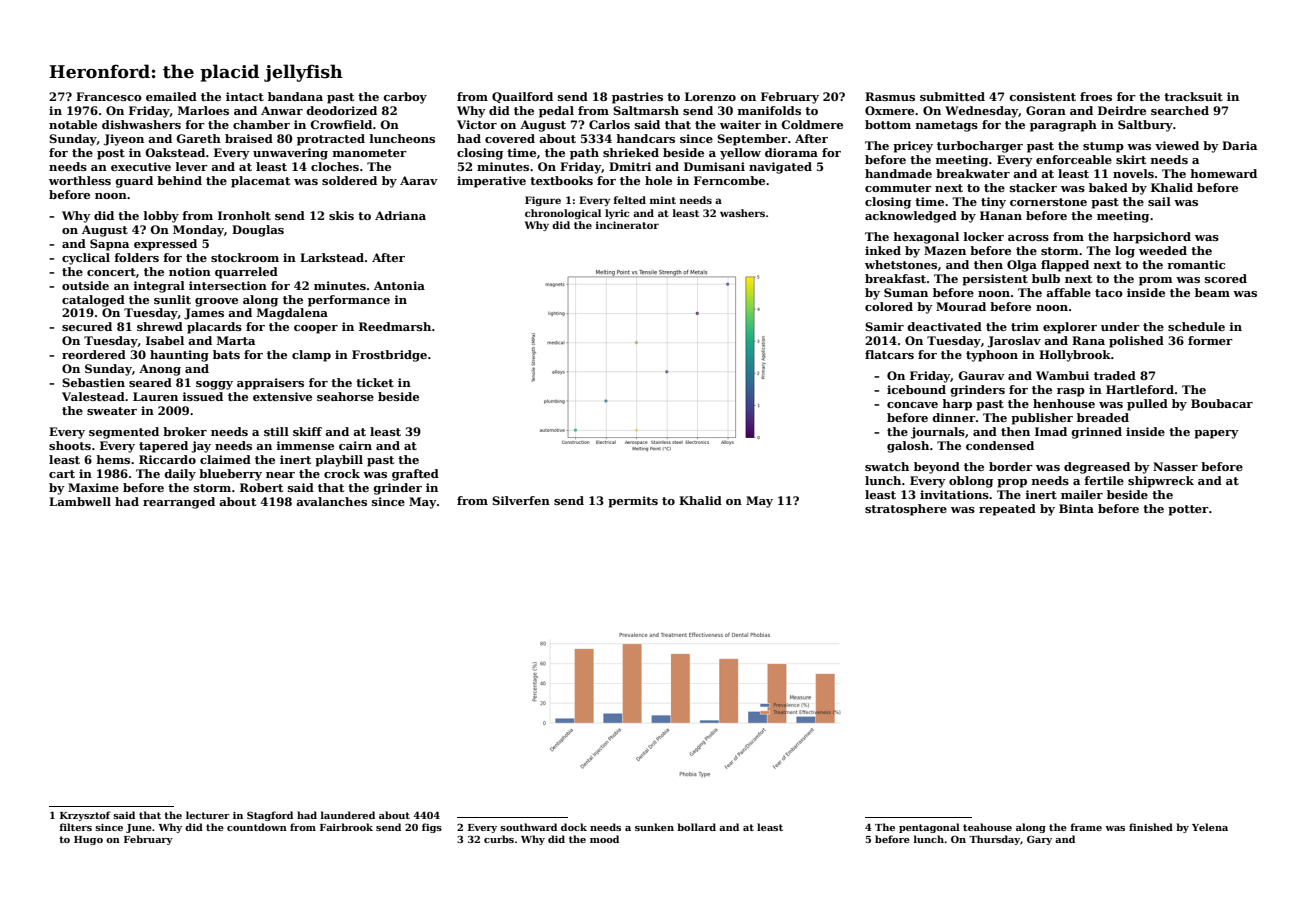 Image resolution: width=1308 pixels, height=924 pixels. I want to click on Binta, so click(1076, 508).
